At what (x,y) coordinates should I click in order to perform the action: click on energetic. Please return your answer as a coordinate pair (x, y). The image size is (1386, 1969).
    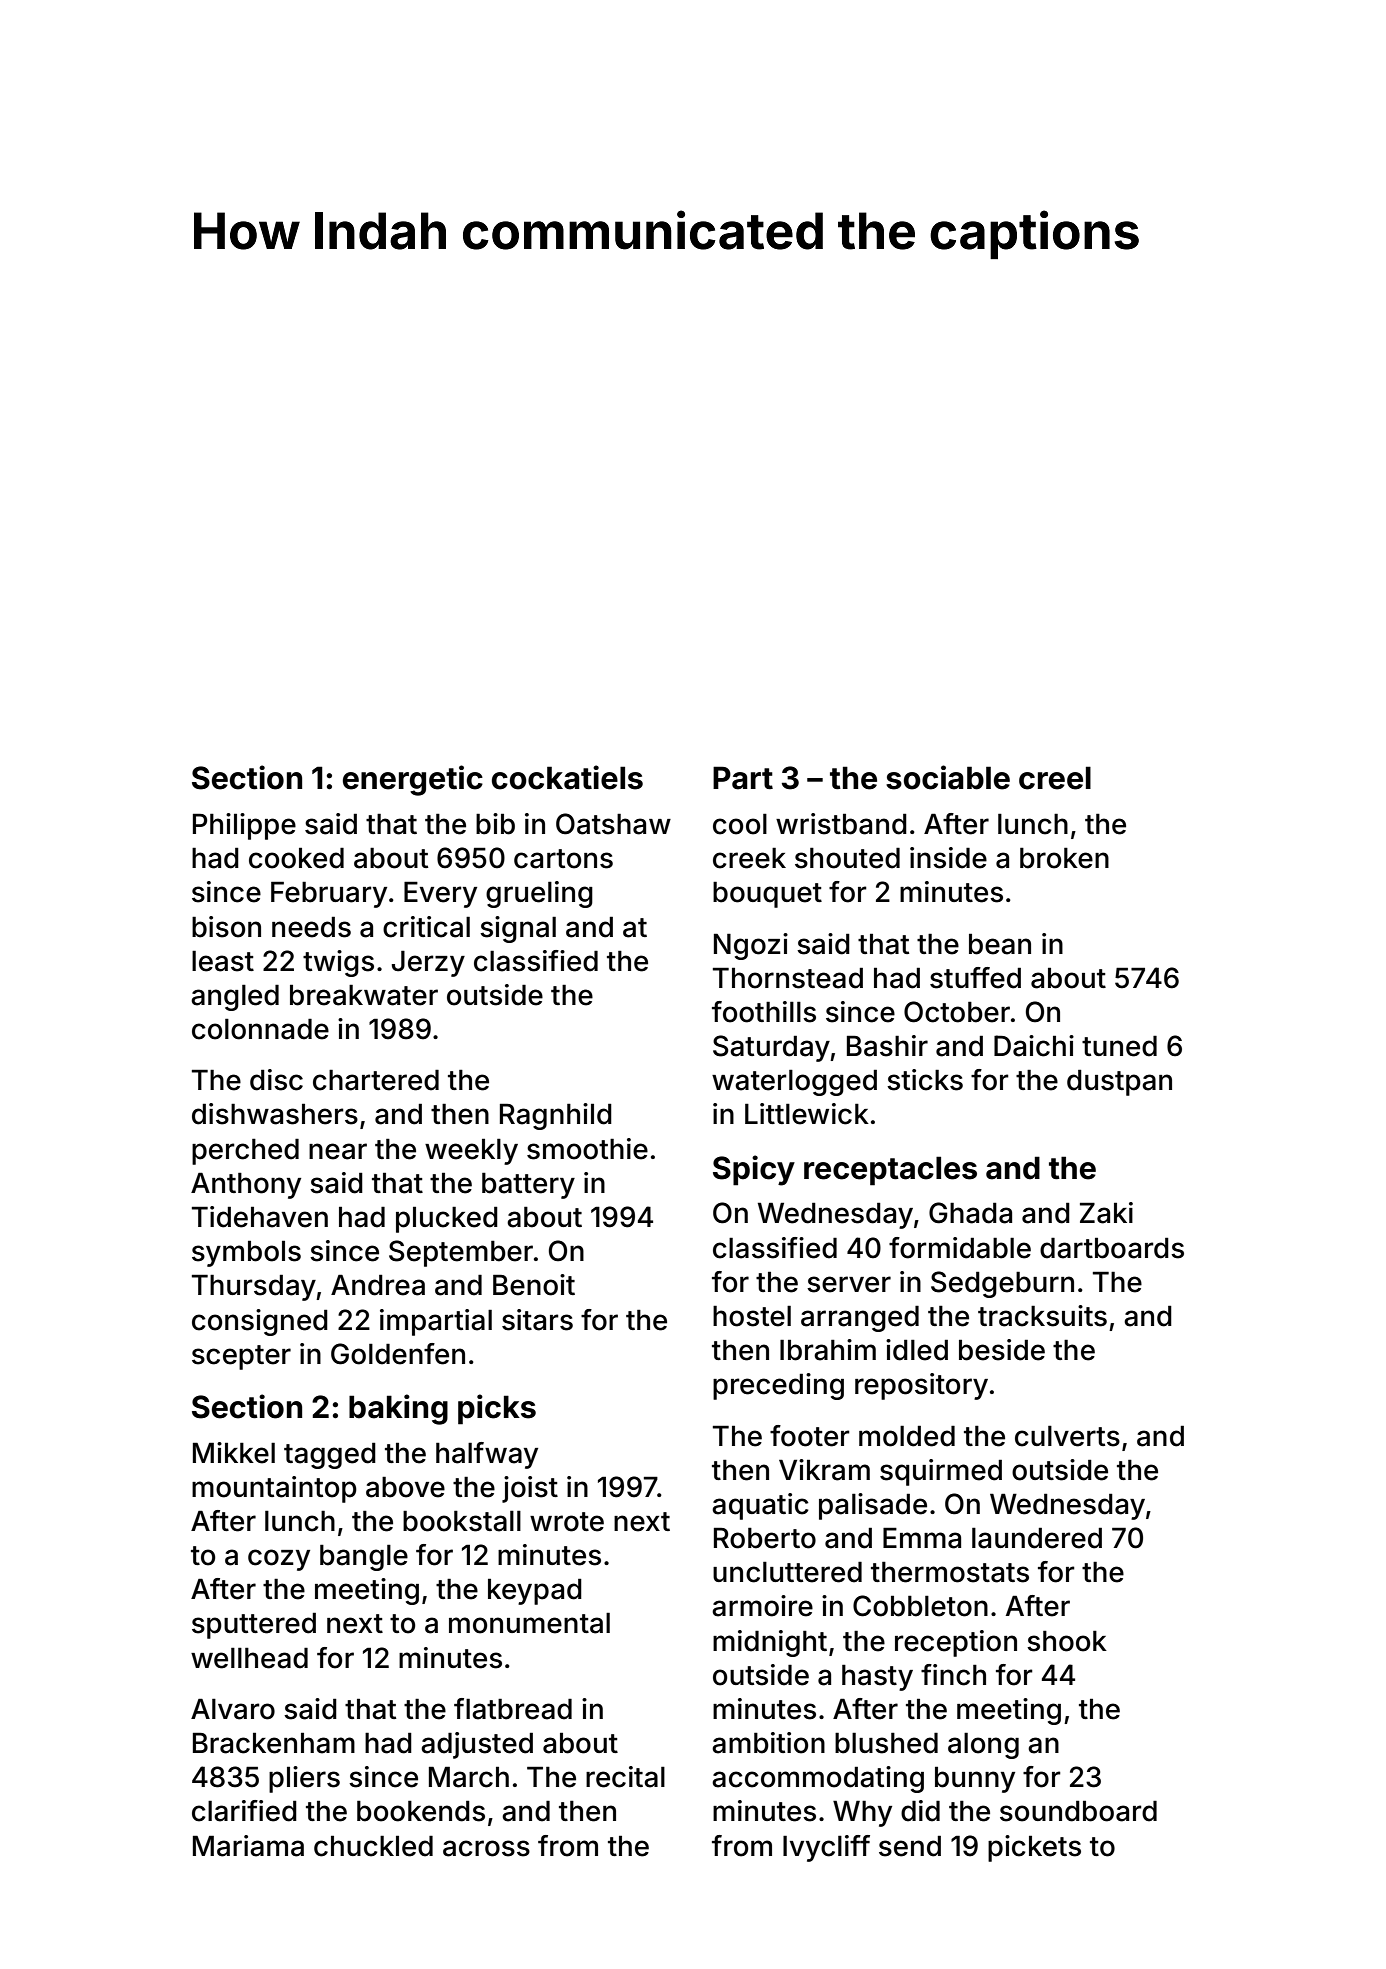
    Looking at the image, I should click on (413, 780).
